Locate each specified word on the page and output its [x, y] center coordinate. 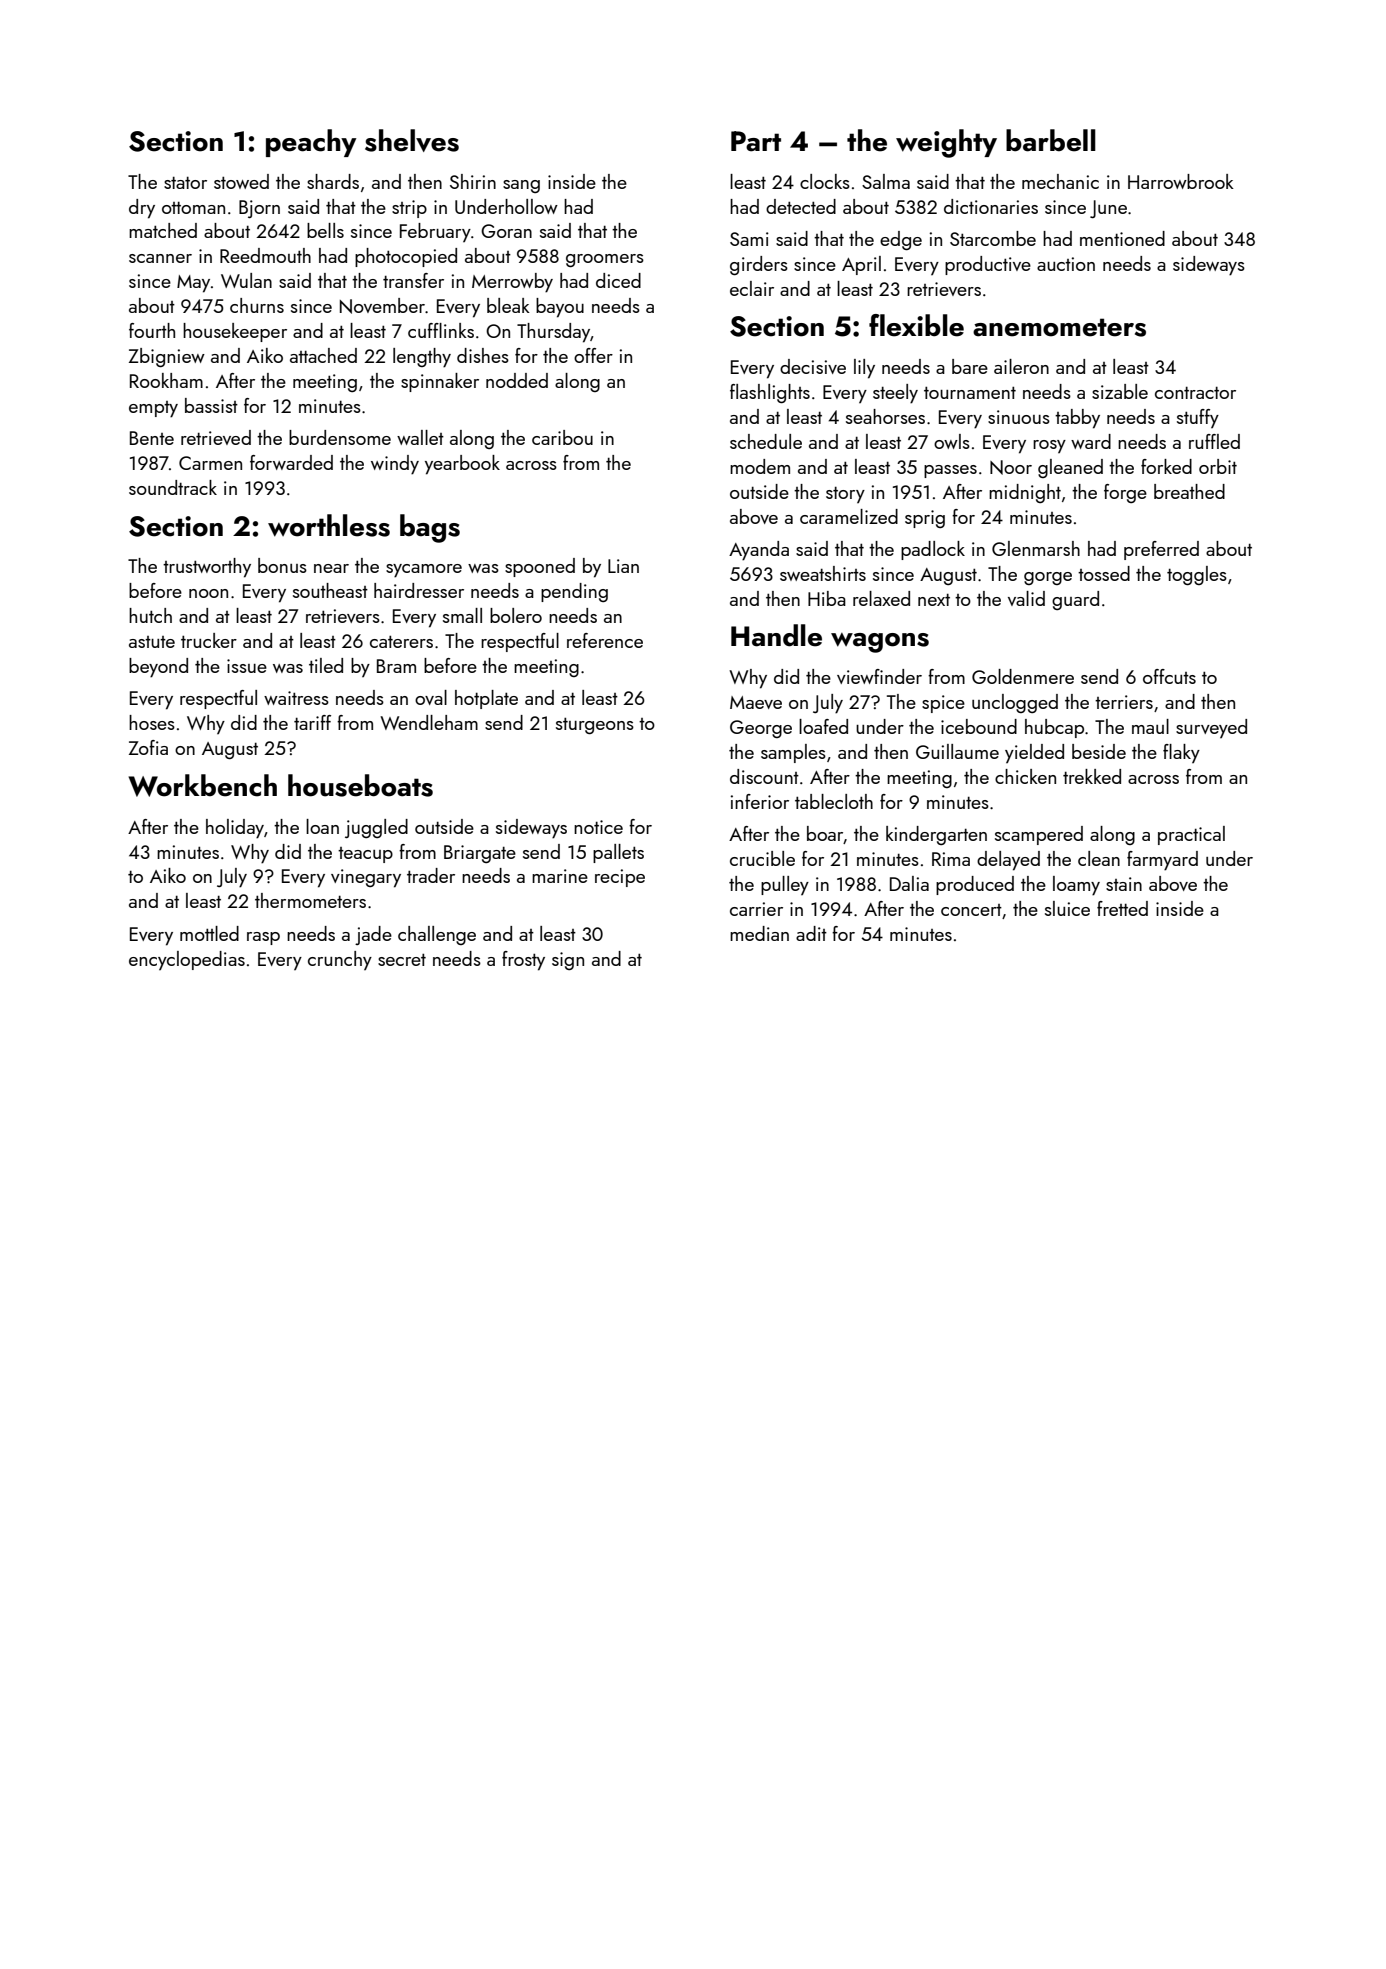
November [382, 306]
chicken [1025, 776]
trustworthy [207, 568]
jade [373, 935]
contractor [1195, 393]
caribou [562, 437]
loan [322, 826]
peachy [311, 143]
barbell [1051, 140]
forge [1125, 493]
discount [764, 776]
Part [756, 141]
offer [593, 355]
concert [971, 910]
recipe [620, 878]
